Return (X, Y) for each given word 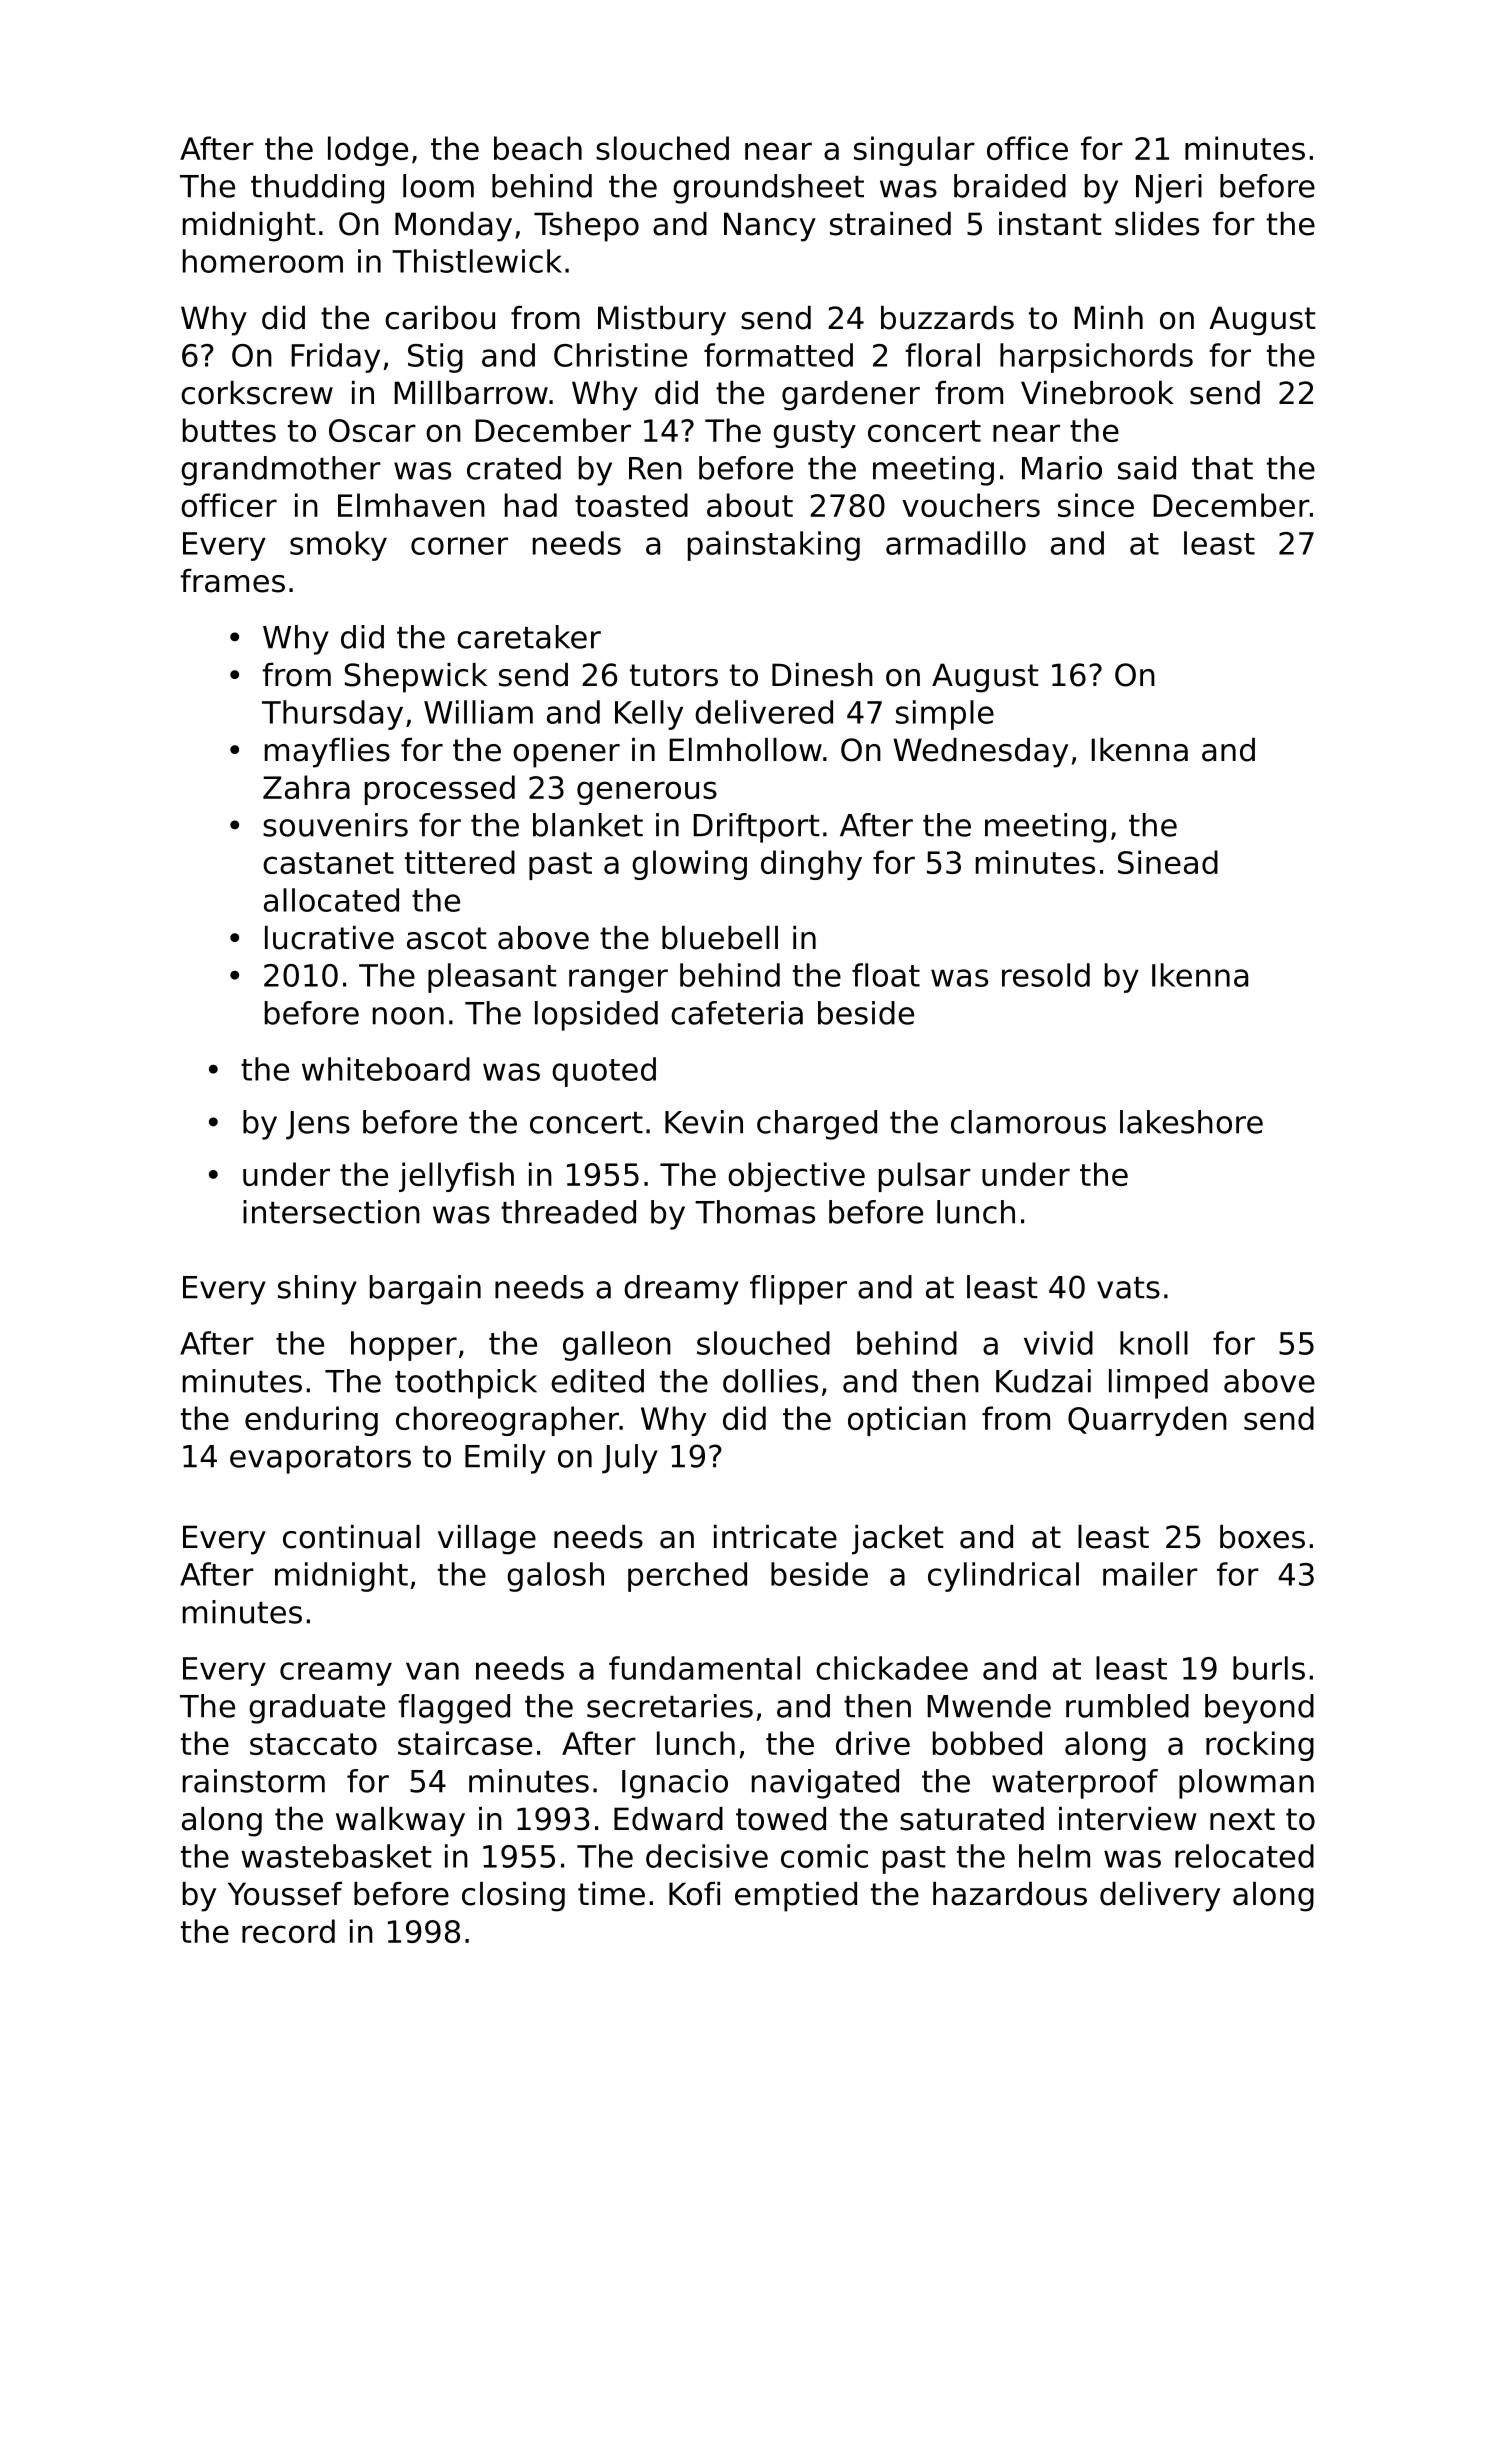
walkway (400, 1822)
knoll (1154, 1343)
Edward (668, 1819)
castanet (328, 863)
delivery (1160, 1897)
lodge (368, 151)
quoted (604, 1072)
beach (538, 148)
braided (1010, 186)
